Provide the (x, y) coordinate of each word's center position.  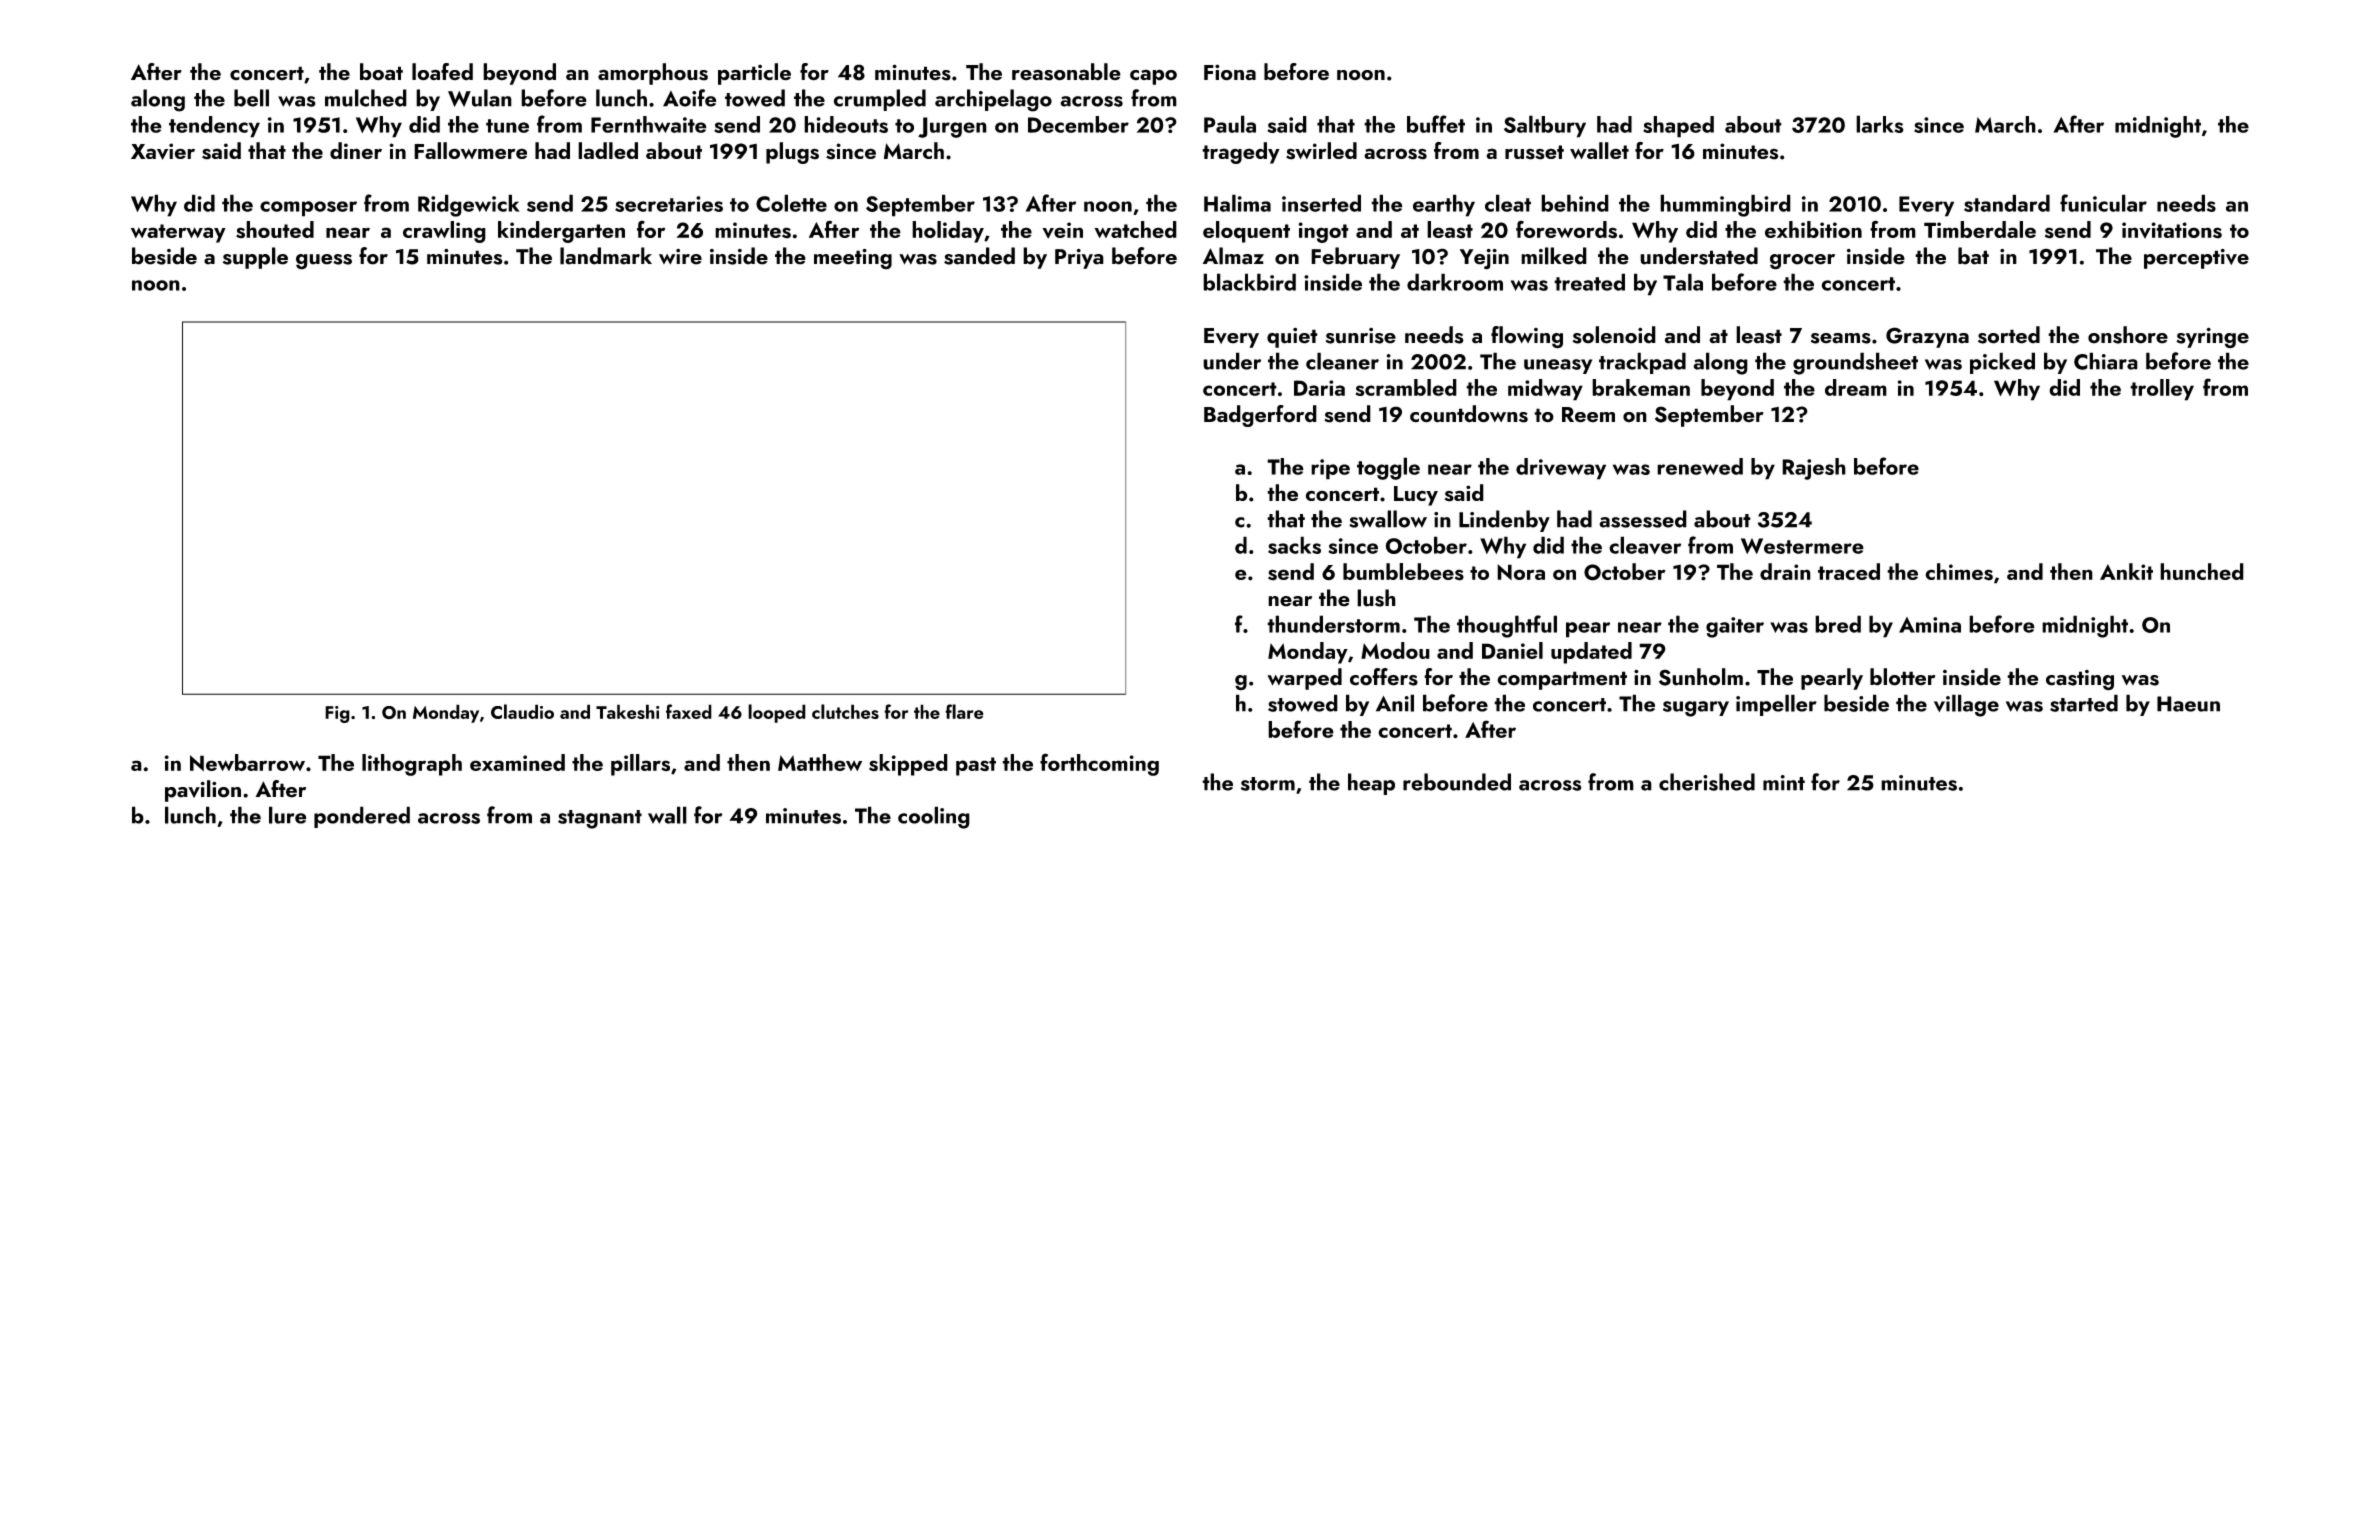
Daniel (1512, 650)
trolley (2162, 390)
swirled (1321, 151)
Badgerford (1260, 416)
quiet (1292, 338)
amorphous (653, 74)
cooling (934, 817)
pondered (362, 817)
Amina (1930, 625)
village (1966, 705)
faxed (689, 711)
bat (1973, 256)
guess (324, 262)
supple (255, 258)
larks (1880, 124)
